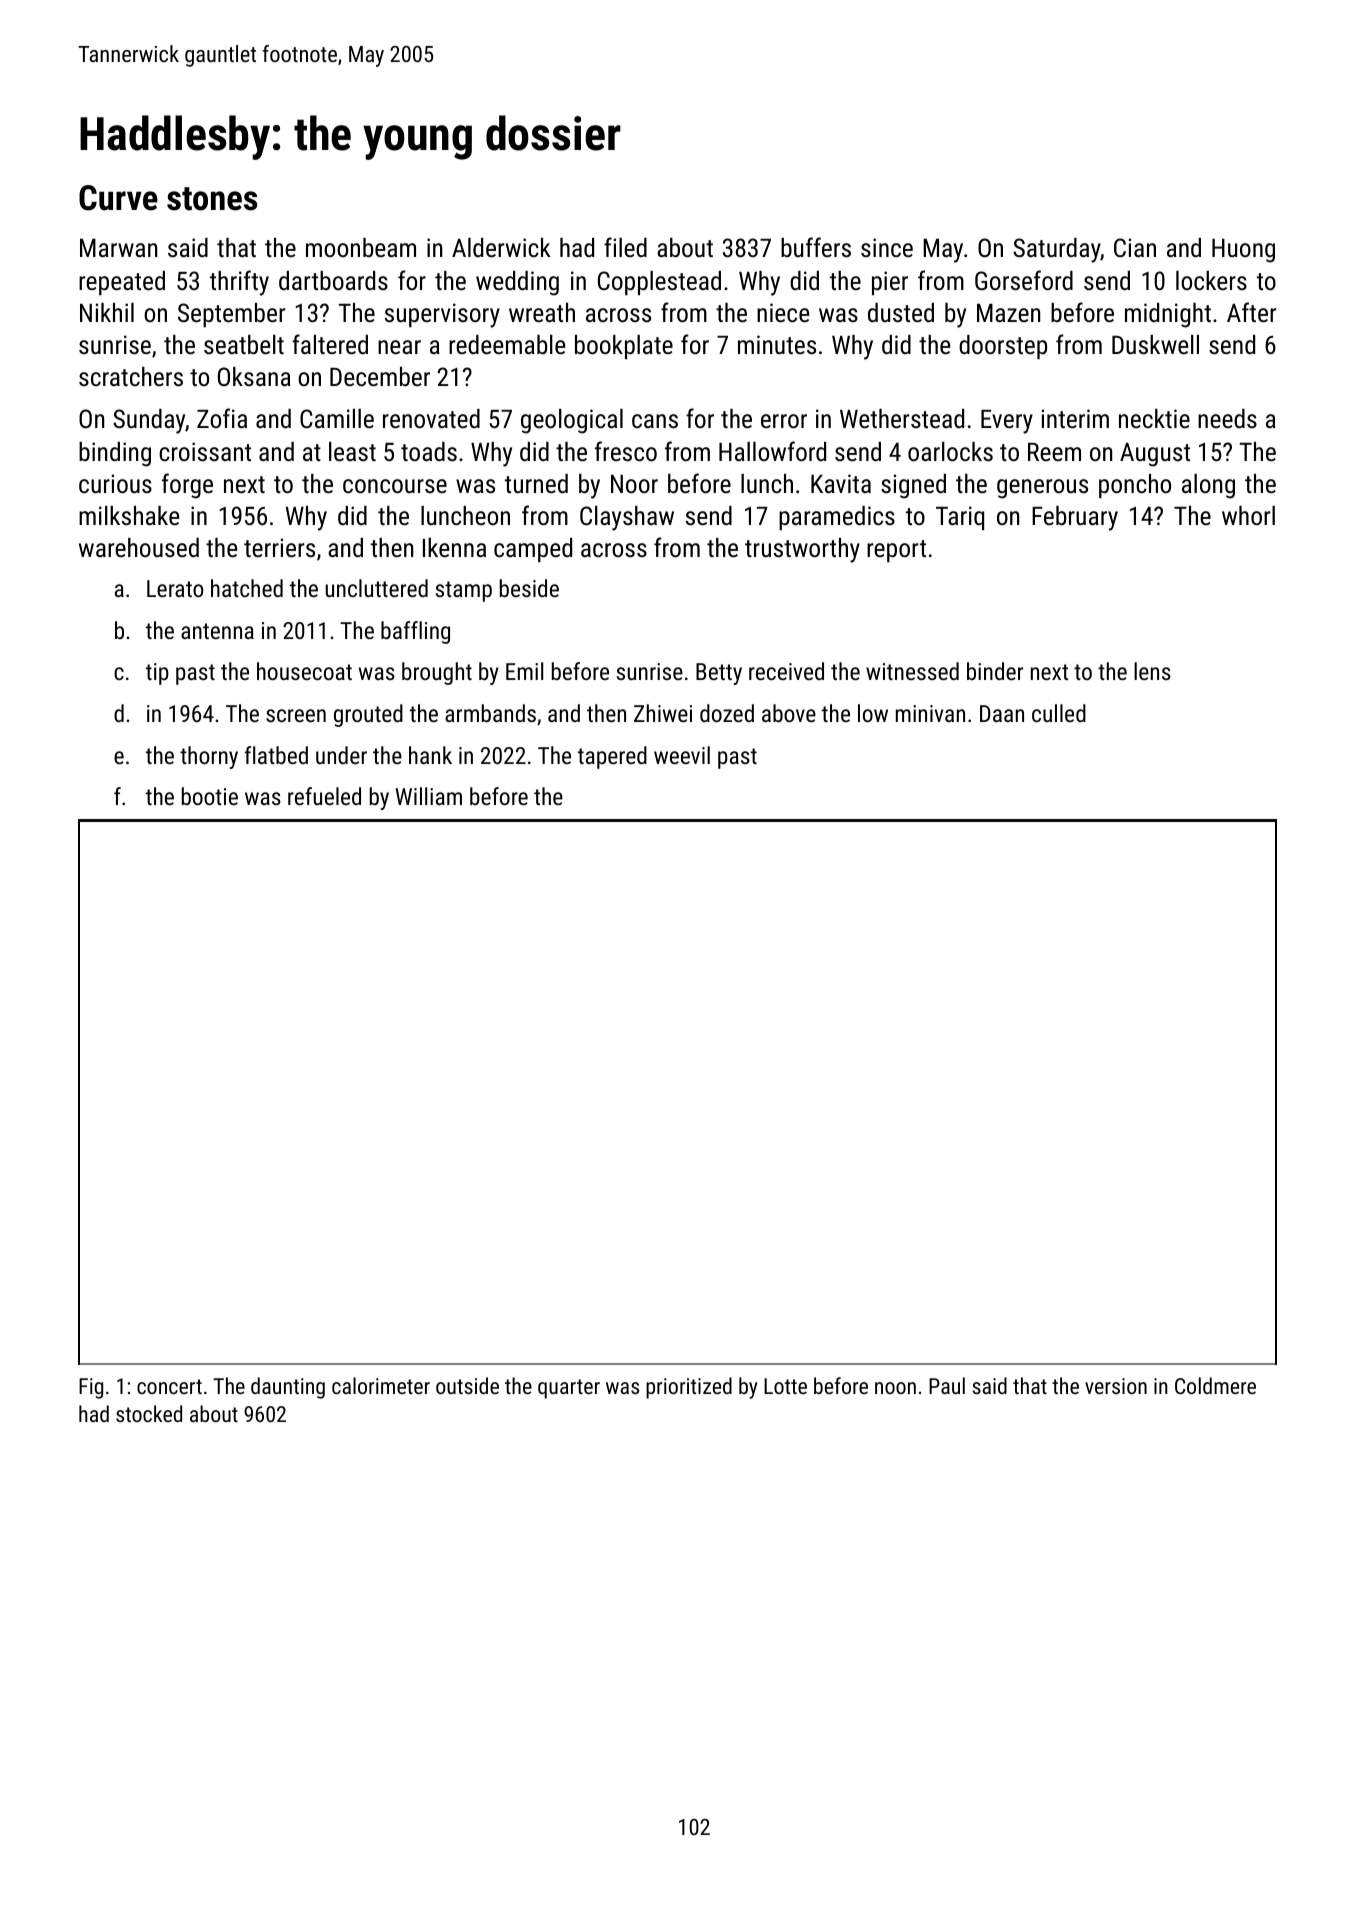 Image resolution: width=1355 pixels, height=1916 pixels. What do you see at coordinates (947, 1385) in the screenshot?
I see `Paul` at bounding box center [947, 1385].
